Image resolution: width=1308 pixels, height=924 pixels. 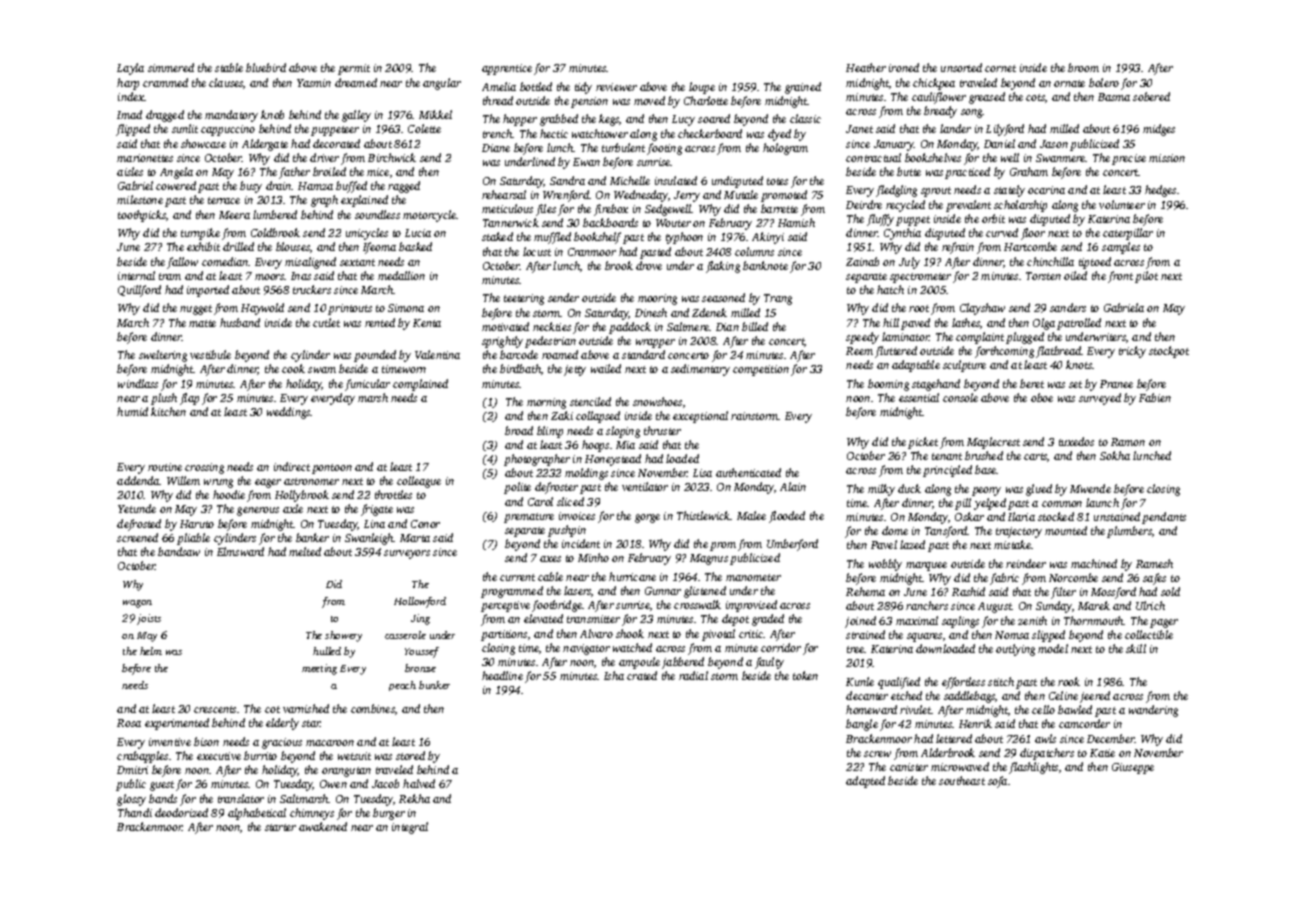 I want to click on decorated, so click(x=336, y=143).
